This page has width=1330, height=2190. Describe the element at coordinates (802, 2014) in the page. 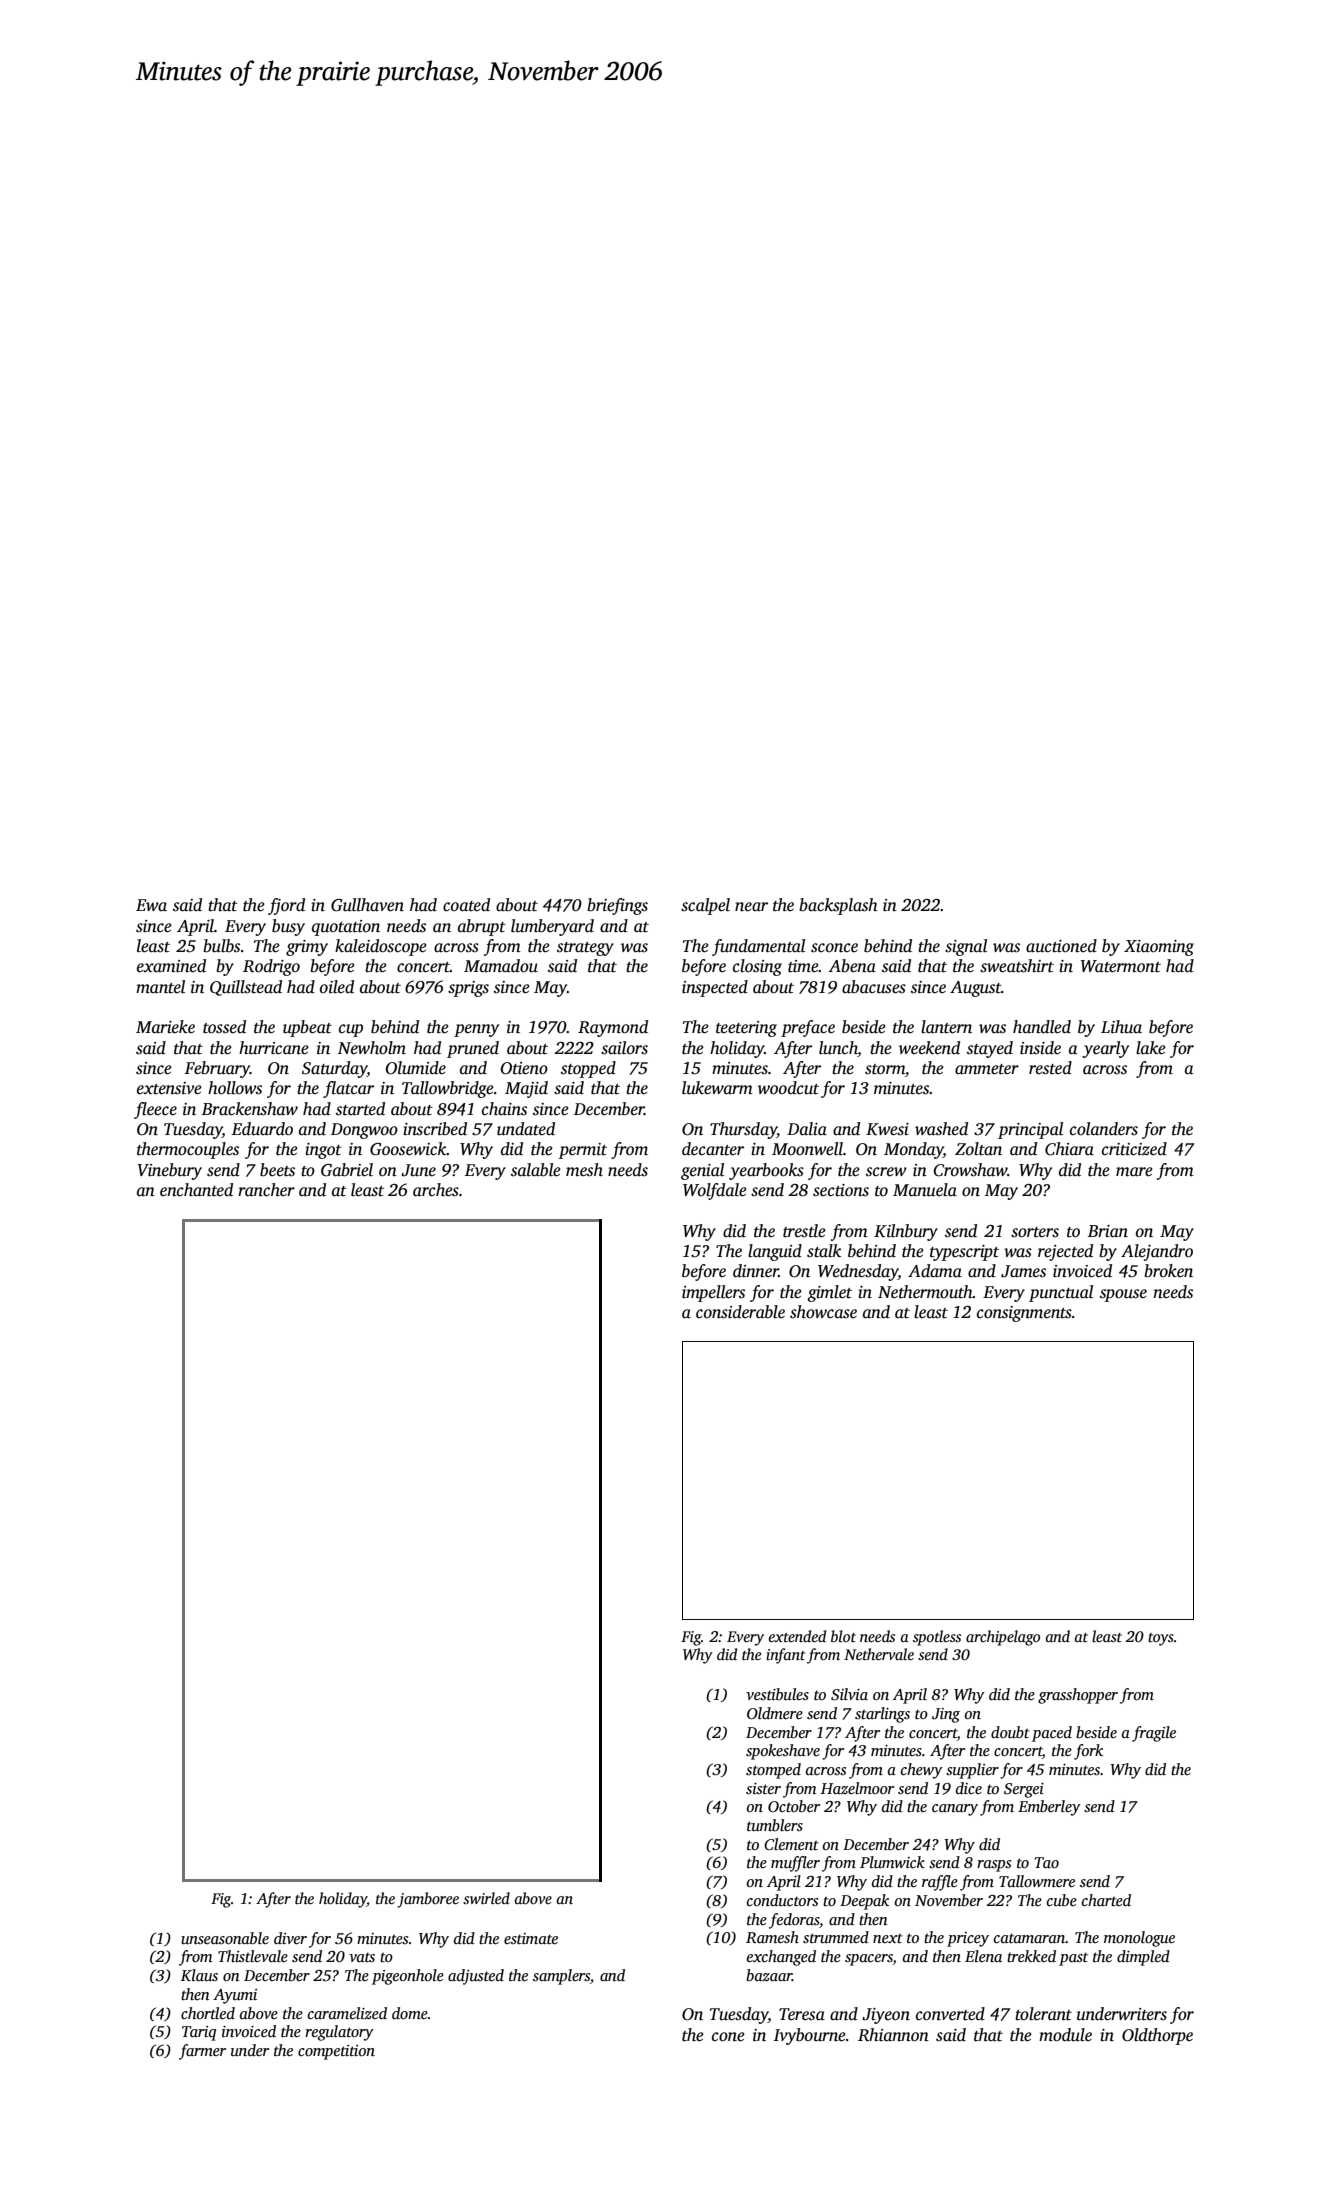

I see `Teresa` at that location.
